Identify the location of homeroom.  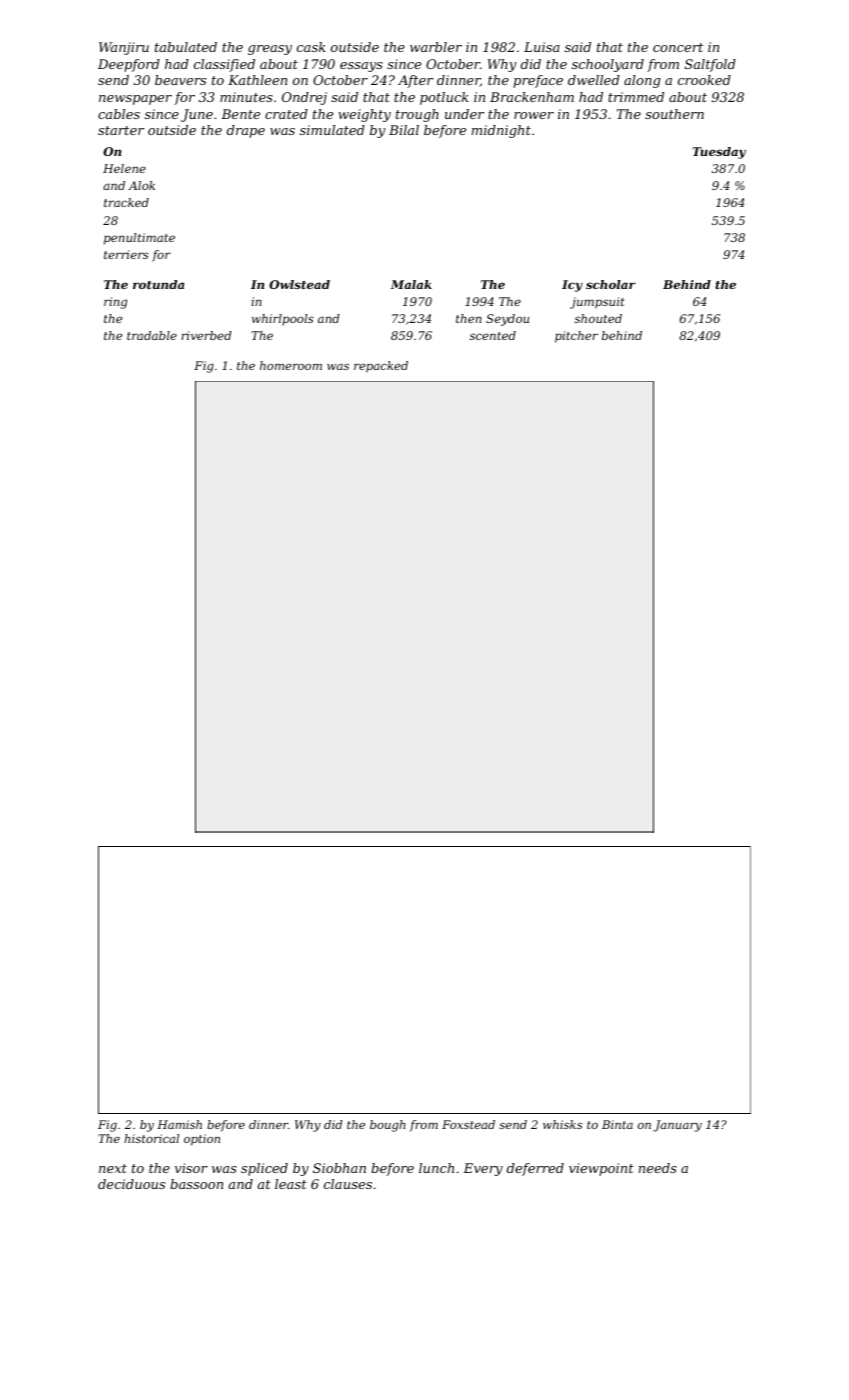
(291, 365).
